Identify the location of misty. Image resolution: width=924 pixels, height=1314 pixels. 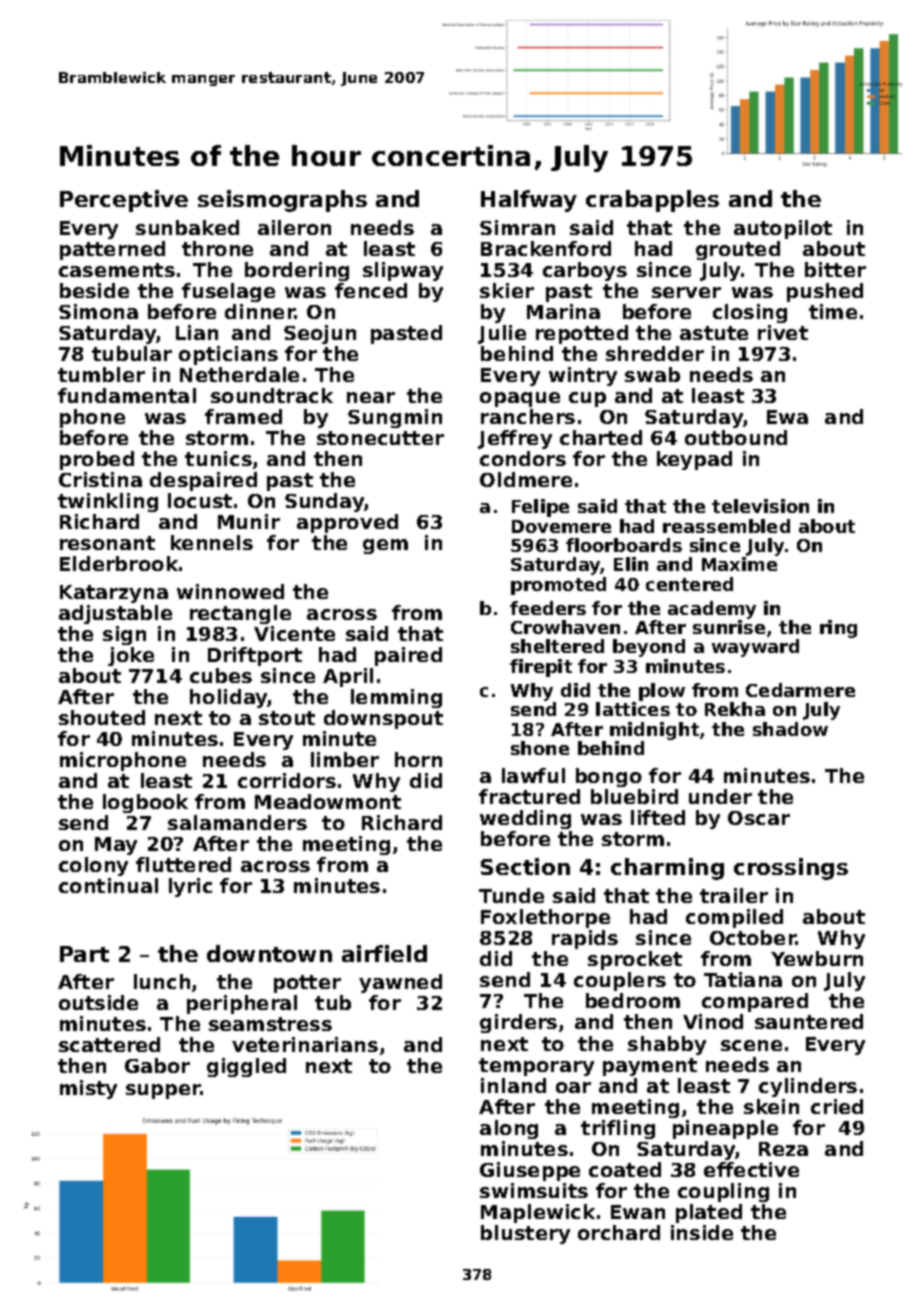
(88, 1089).
